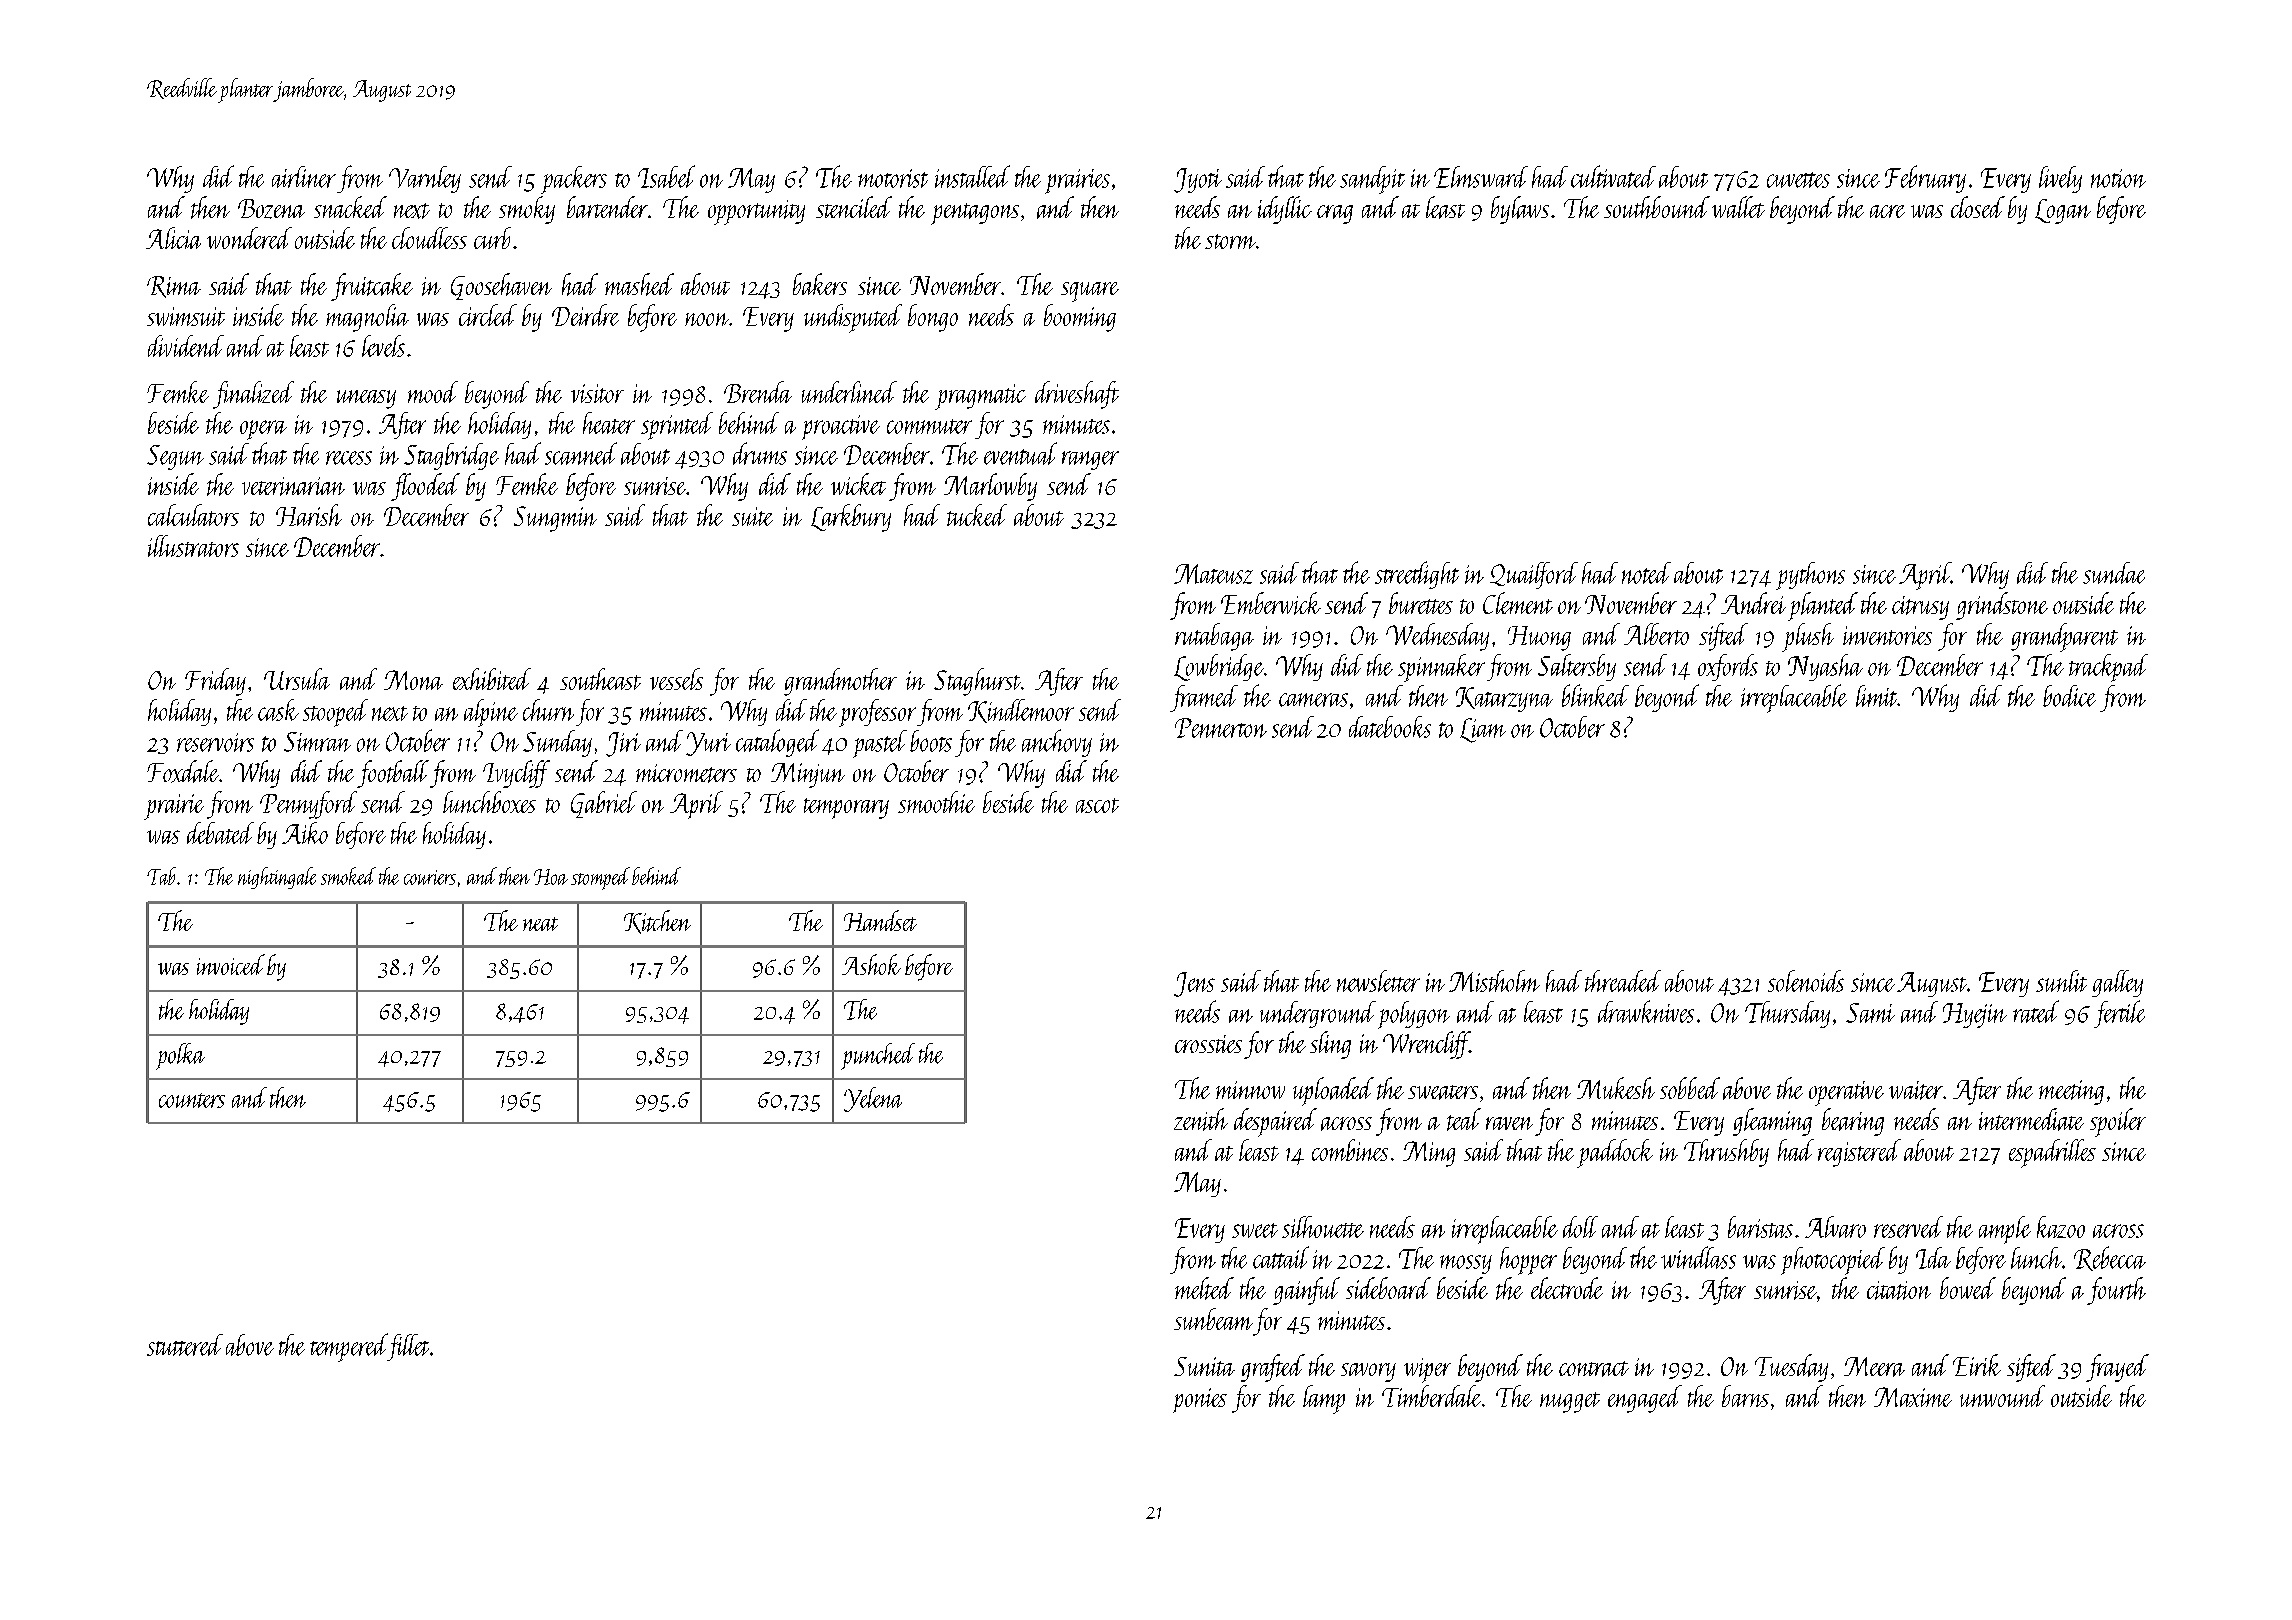  I want to click on Logan, so click(2063, 211).
